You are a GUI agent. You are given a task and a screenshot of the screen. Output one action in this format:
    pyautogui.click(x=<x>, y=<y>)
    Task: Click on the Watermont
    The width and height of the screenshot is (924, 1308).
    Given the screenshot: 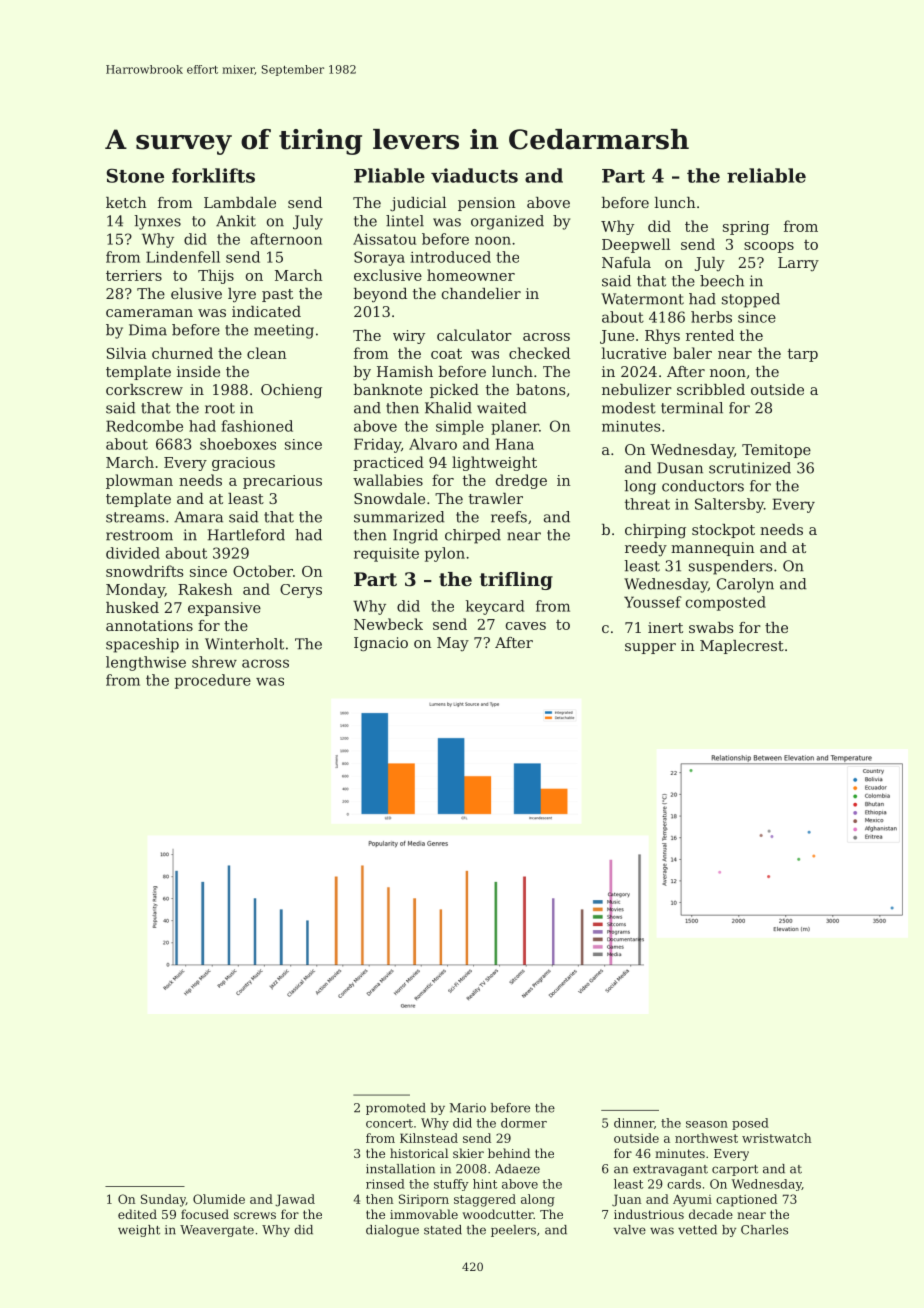 What is the action you would take?
    pyautogui.click(x=642, y=299)
